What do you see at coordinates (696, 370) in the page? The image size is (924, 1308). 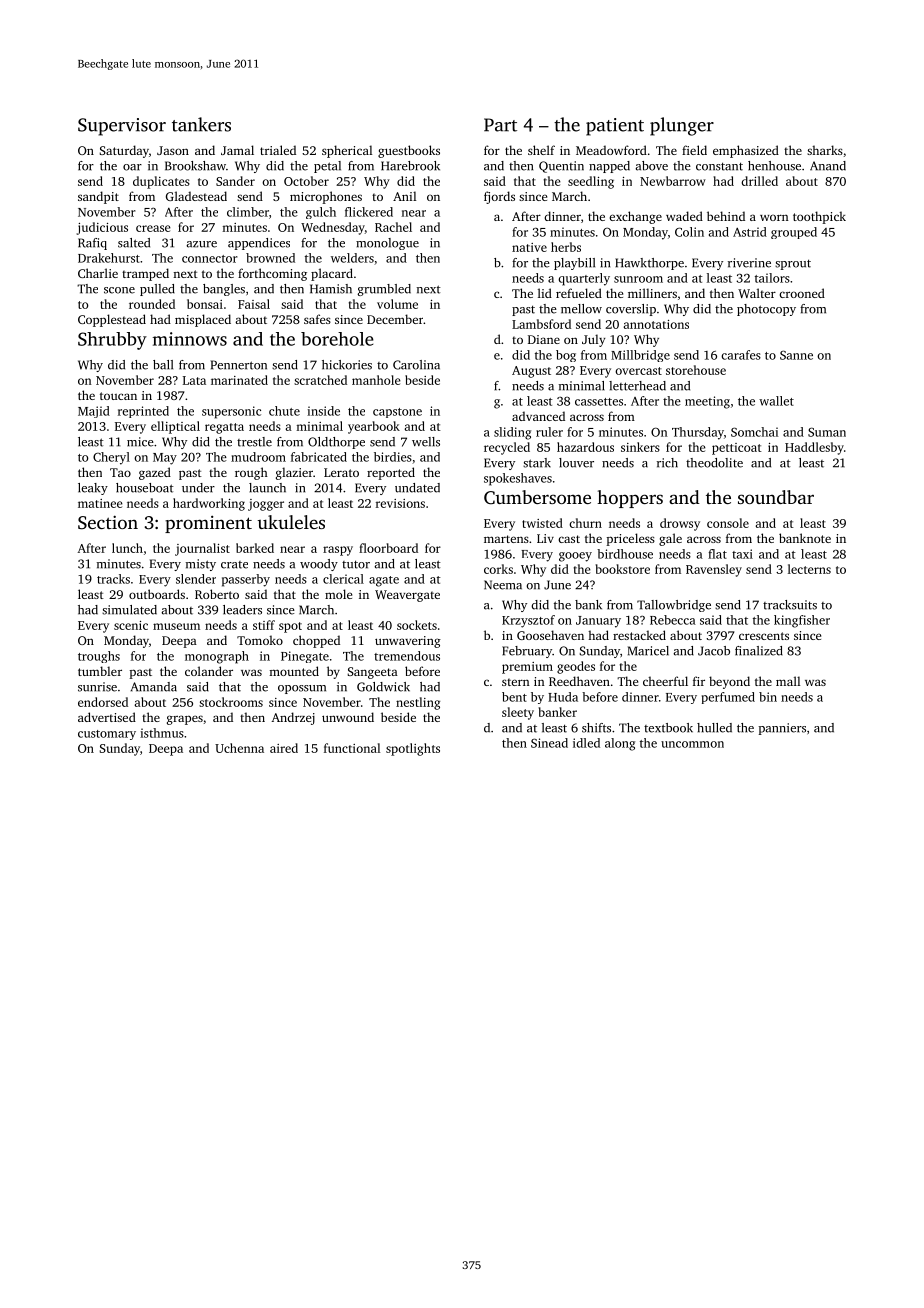 I see `storehouse` at bounding box center [696, 370].
